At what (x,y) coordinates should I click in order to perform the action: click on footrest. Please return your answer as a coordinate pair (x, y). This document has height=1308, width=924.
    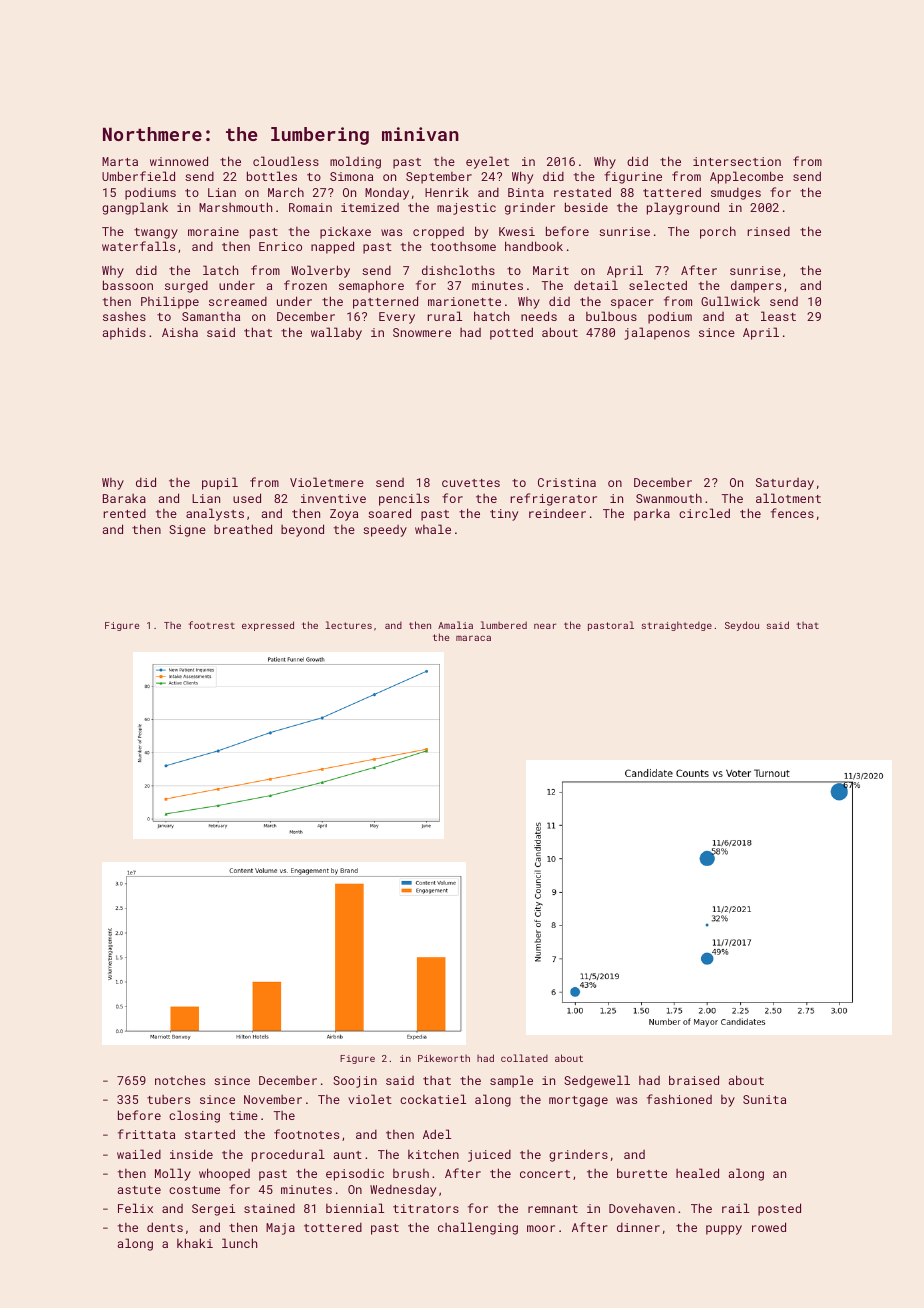
    Looking at the image, I should click on (212, 625).
